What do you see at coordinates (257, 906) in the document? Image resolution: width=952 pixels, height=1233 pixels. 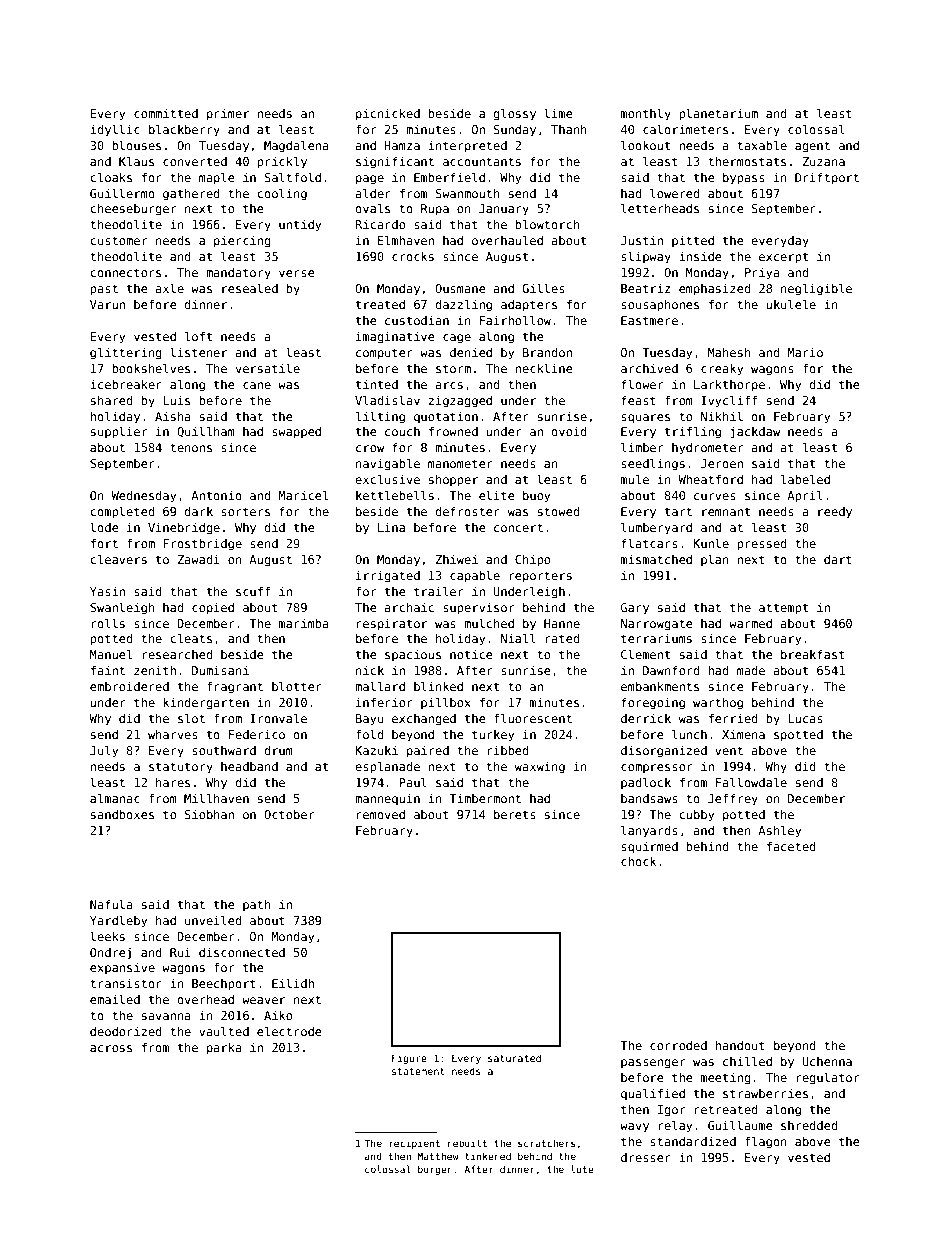 I see `path` at bounding box center [257, 906].
